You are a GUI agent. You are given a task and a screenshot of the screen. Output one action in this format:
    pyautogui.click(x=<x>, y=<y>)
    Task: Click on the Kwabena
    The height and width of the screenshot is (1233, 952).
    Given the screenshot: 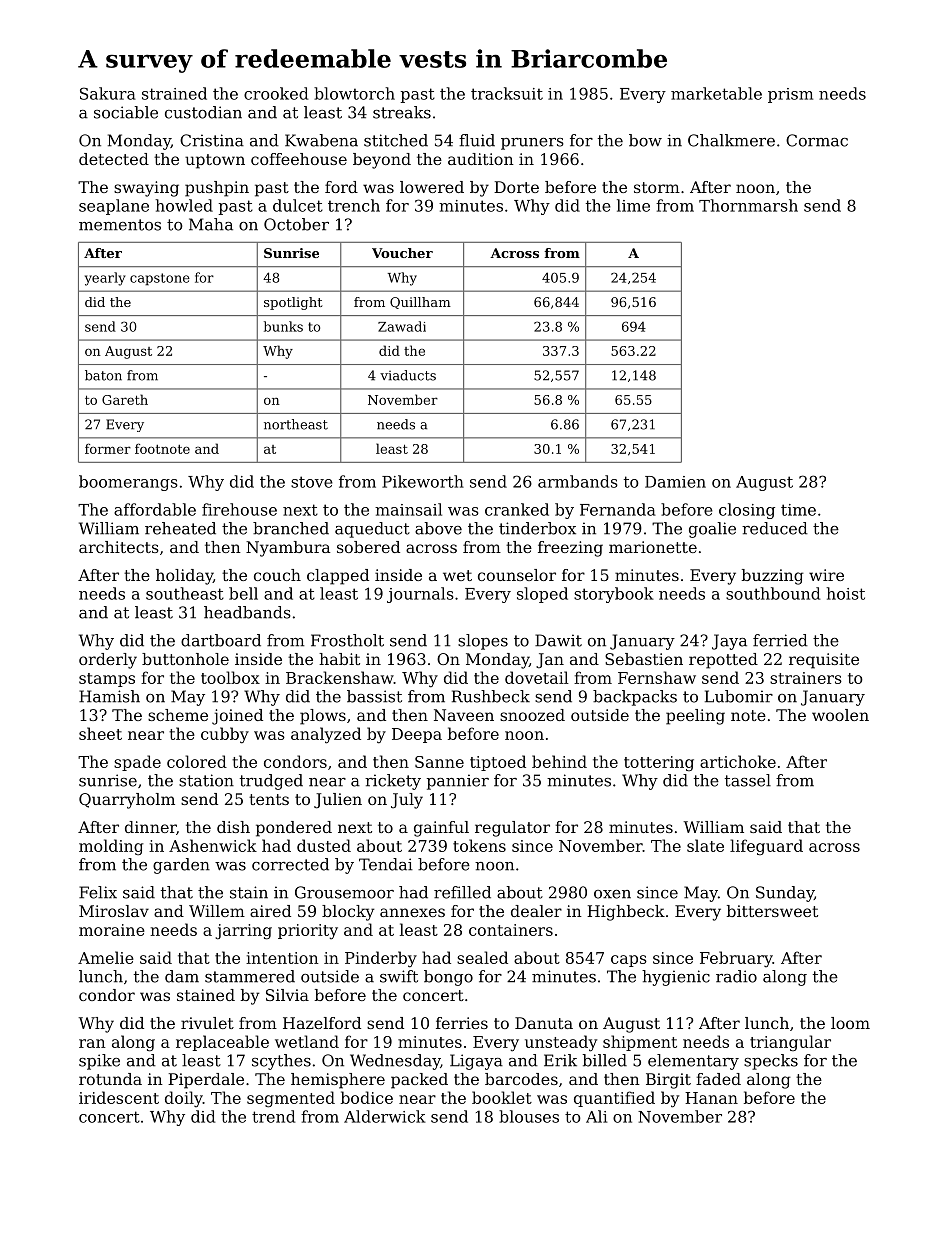 What is the action you would take?
    pyautogui.click(x=321, y=140)
